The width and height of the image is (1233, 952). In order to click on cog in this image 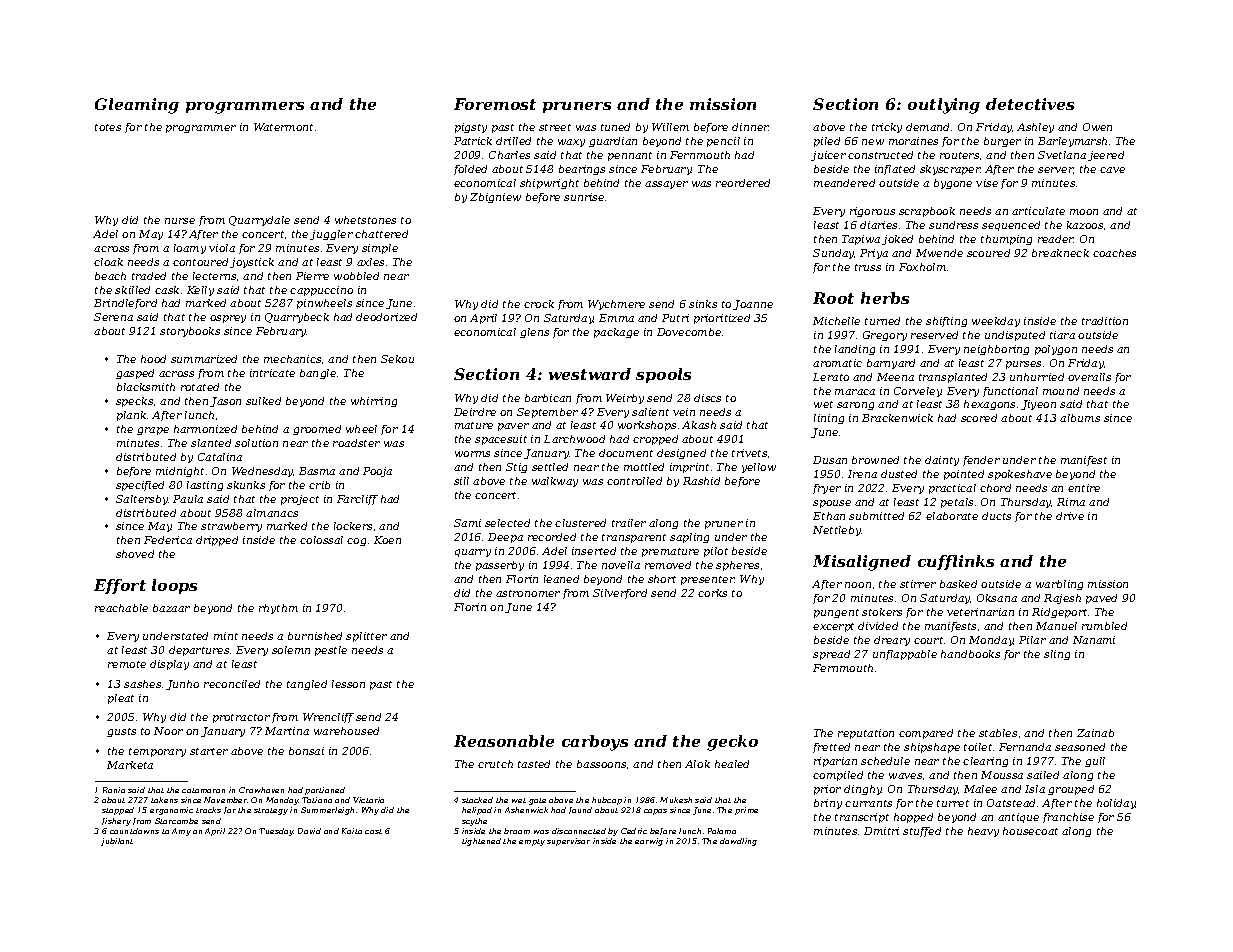, I will do `click(356, 542)`.
